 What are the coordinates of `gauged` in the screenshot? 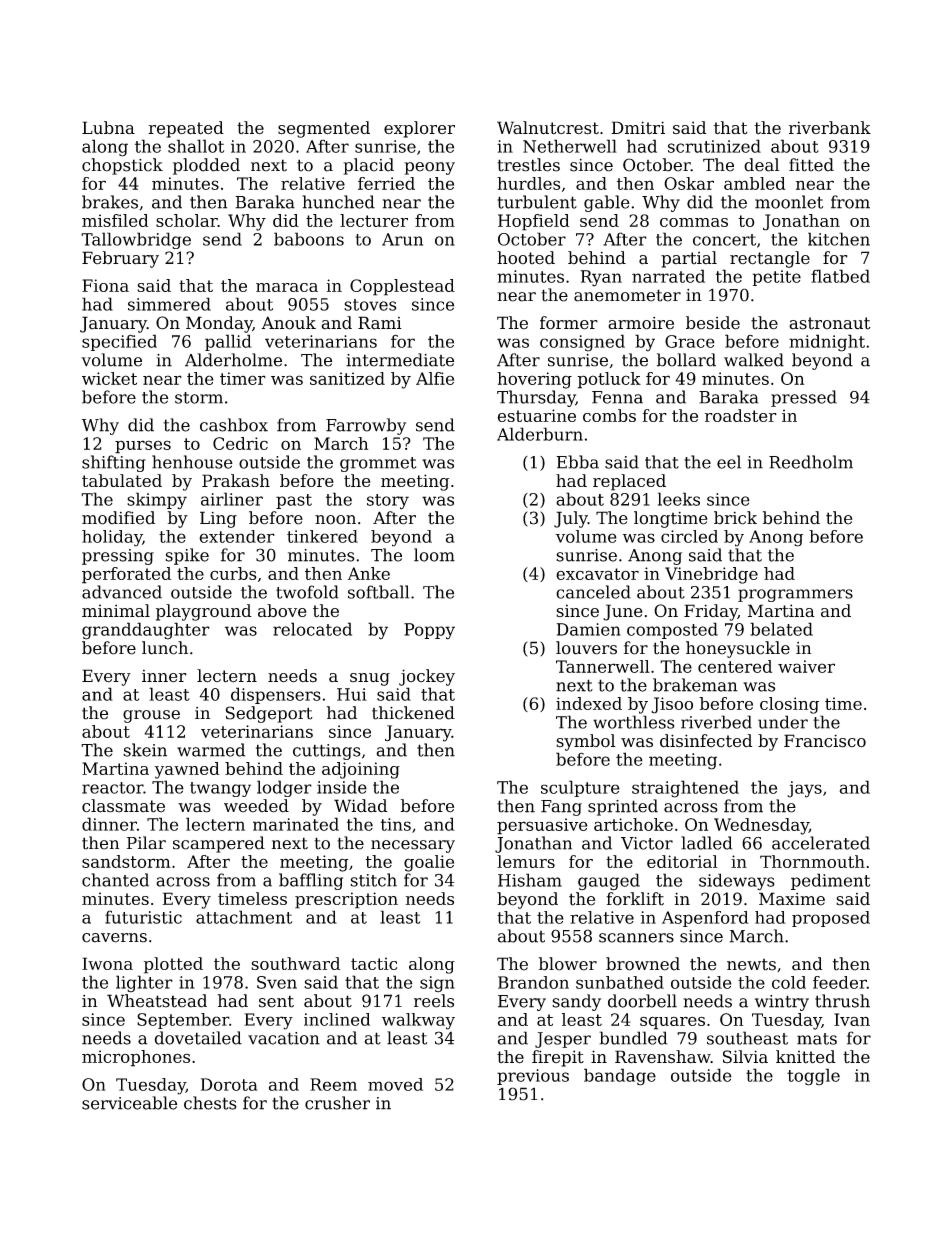 It's located at (609, 882).
